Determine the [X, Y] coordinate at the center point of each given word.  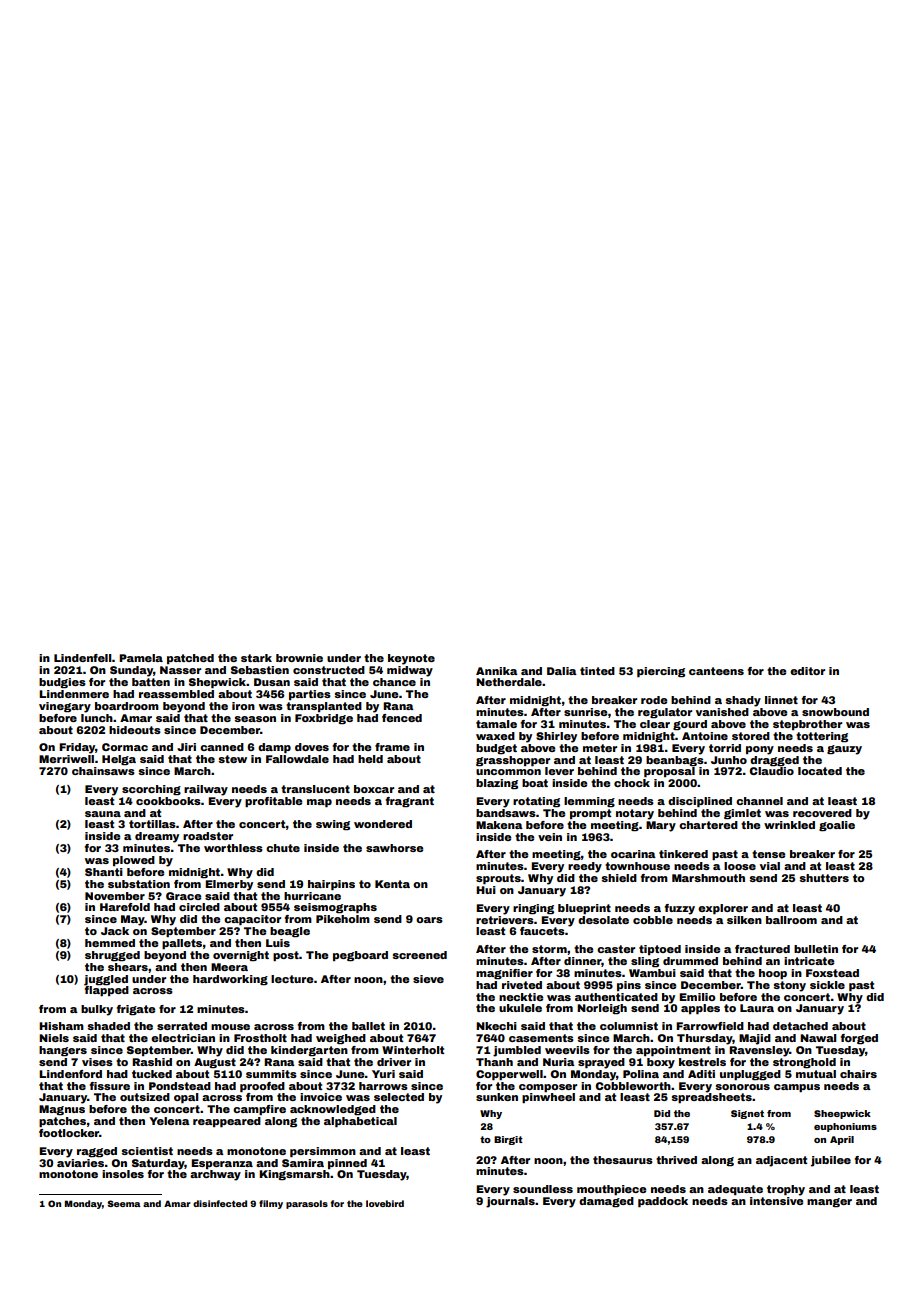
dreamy [157, 837]
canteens [716, 671]
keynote [411, 659]
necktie [521, 997]
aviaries [80, 1163]
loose [740, 866]
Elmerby [229, 885]
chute [283, 848]
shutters [824, 878]
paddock [663, 1202]
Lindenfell [83, 658]
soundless [543, 1189]
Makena [499, 825]
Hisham [61, 1026]
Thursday [705, 1039]
